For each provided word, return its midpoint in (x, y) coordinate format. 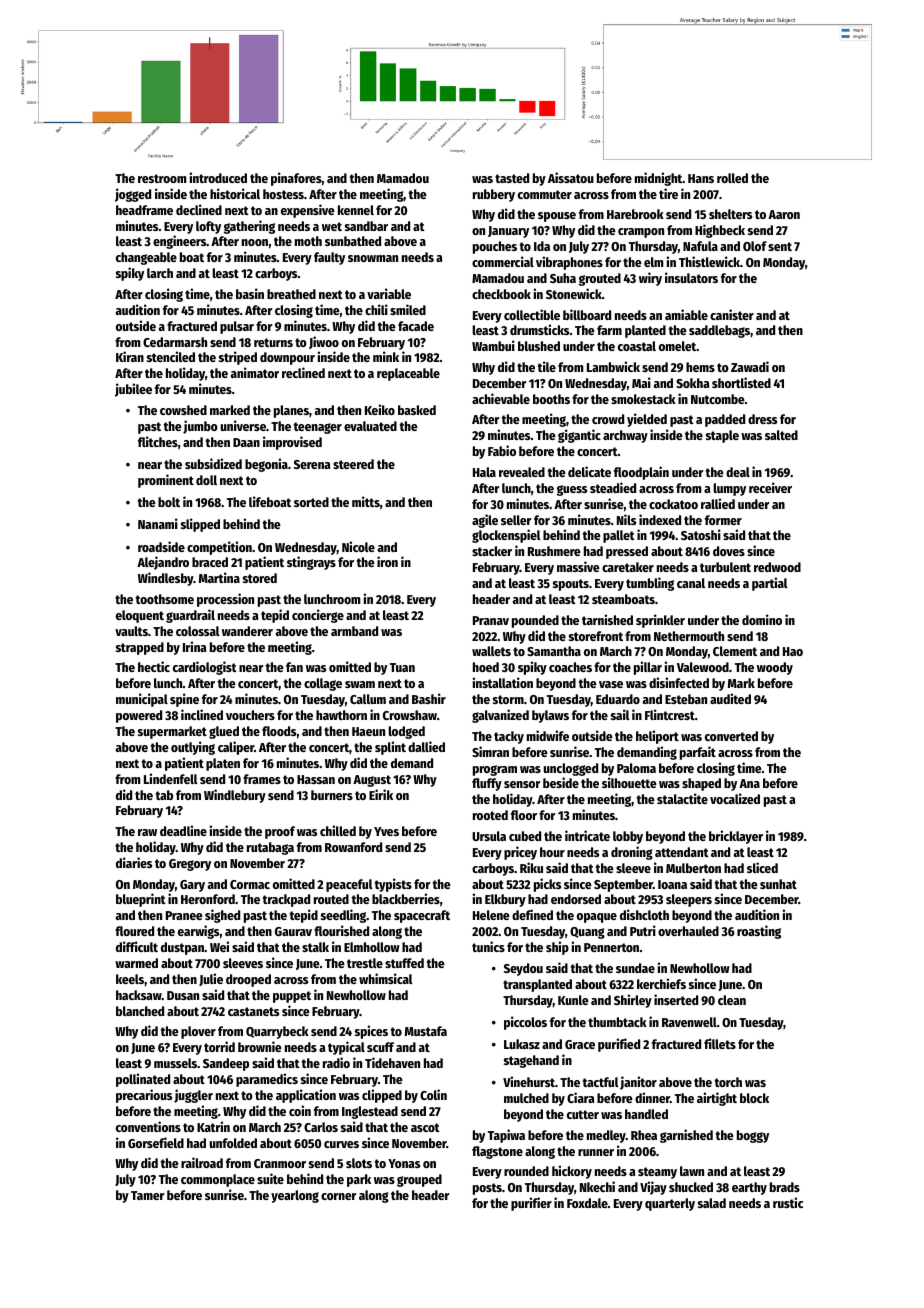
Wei (219, 946)
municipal (142, 700)
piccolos (525, 1023)
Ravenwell (689, 1022)
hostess (283, 194)
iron (387, 561)
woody (775, 668)
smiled (408, 309)
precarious (144, 1096)
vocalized (735, 798)
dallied (426, 746)
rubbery (494, 195)
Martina (219, 577)
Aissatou (571, 177)
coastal (637, 346)
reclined (303, 372)
